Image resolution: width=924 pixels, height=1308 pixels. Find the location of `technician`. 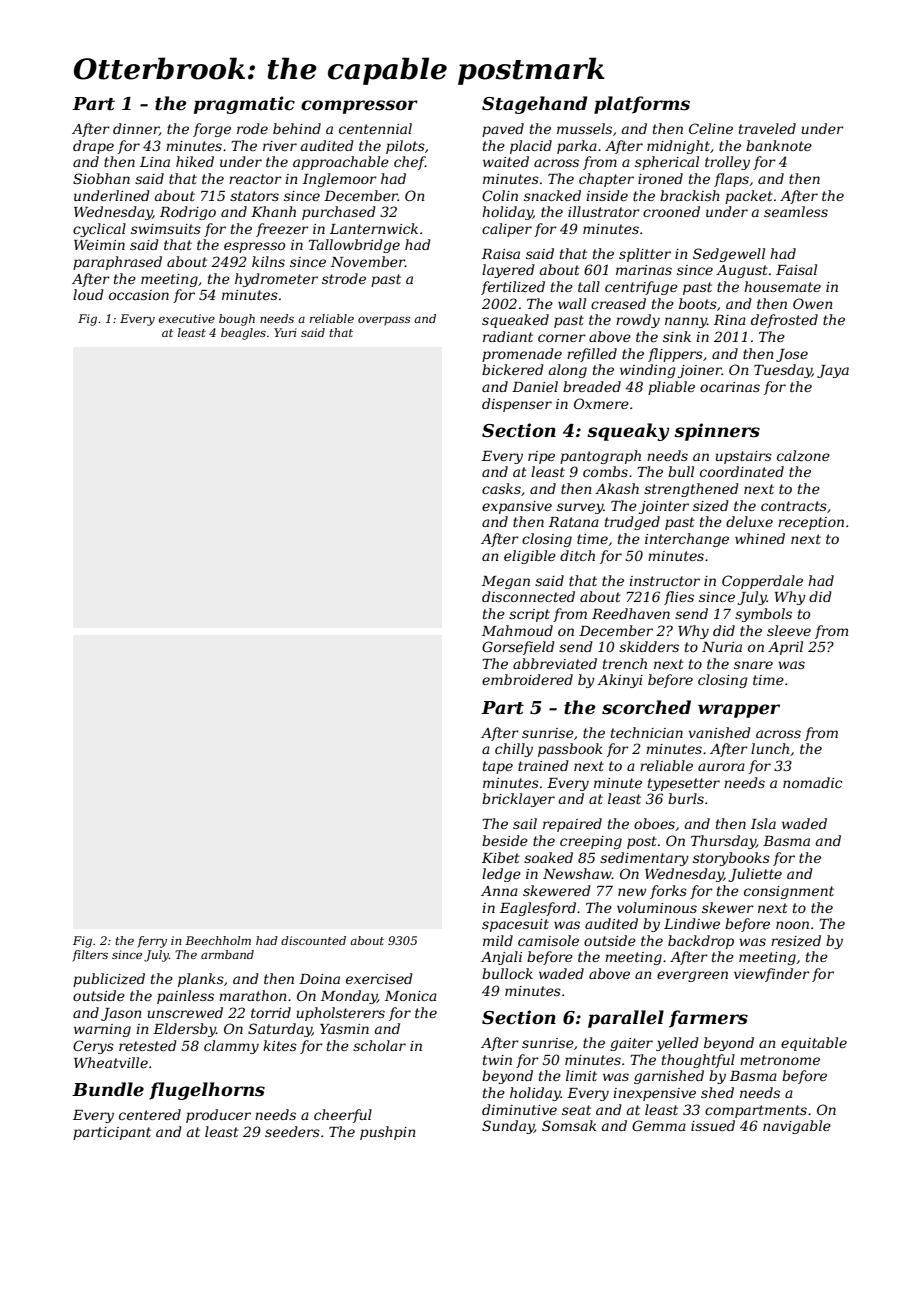

technician is located at coordinates (647, 732).
